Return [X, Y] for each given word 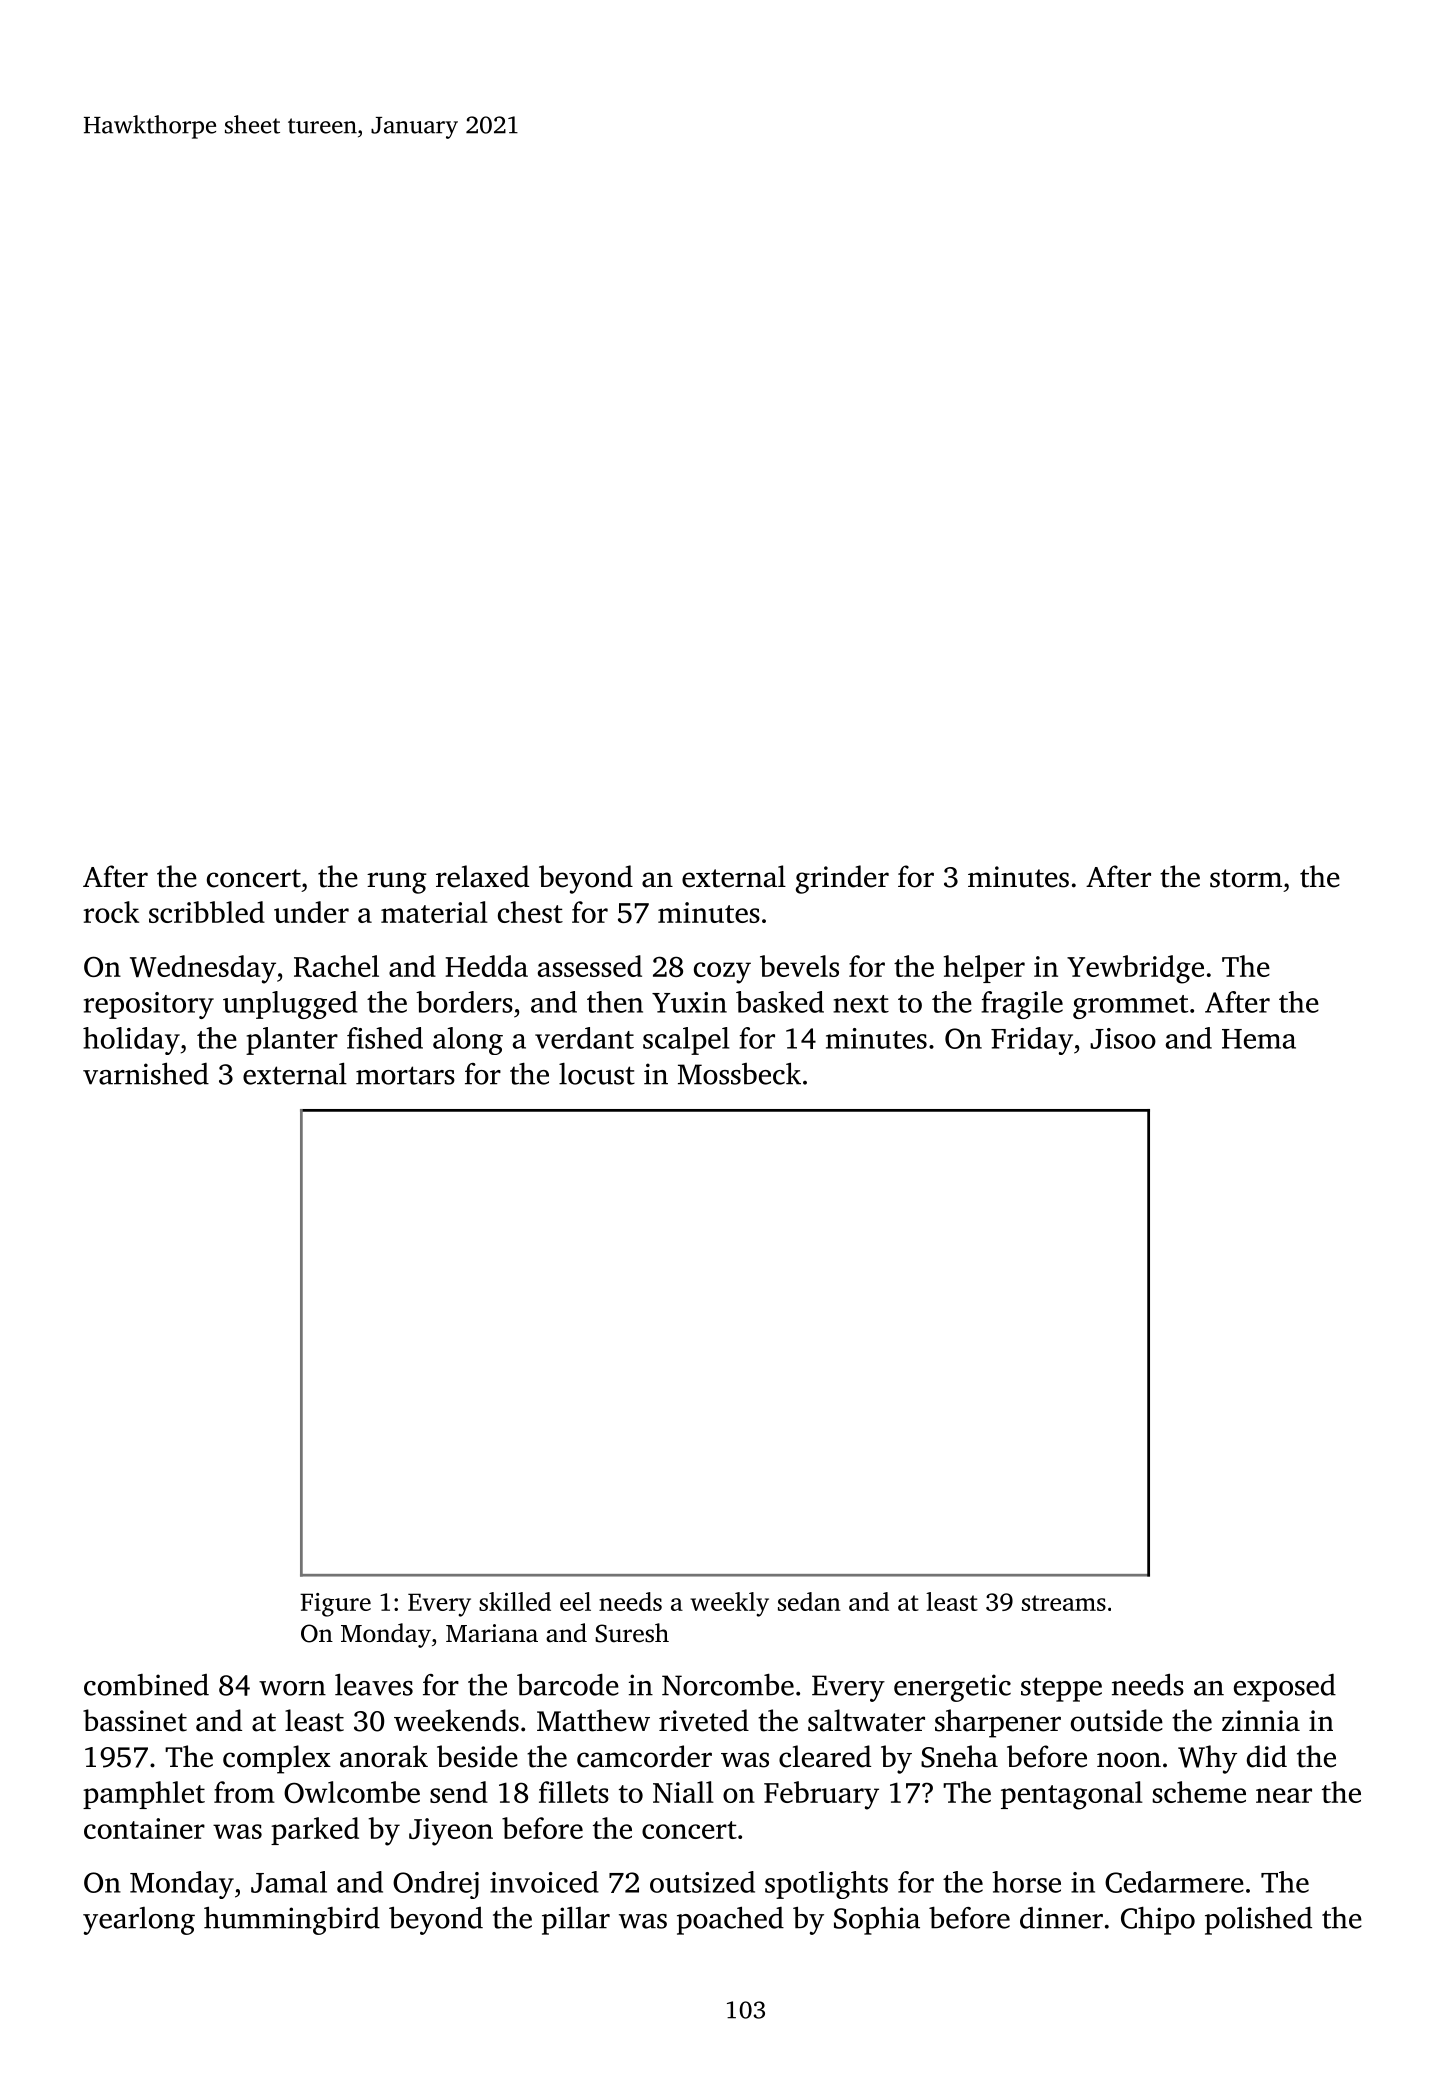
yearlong [139, 1921]
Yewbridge [1135, 969]
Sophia [877, 1921]
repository [149, 1005]
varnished [146, 1073]
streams [1064, 1603]
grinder [842, 879]
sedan [809, 1601]
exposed [1285, 1688]
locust [597, 1074]
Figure [335, 1605]
